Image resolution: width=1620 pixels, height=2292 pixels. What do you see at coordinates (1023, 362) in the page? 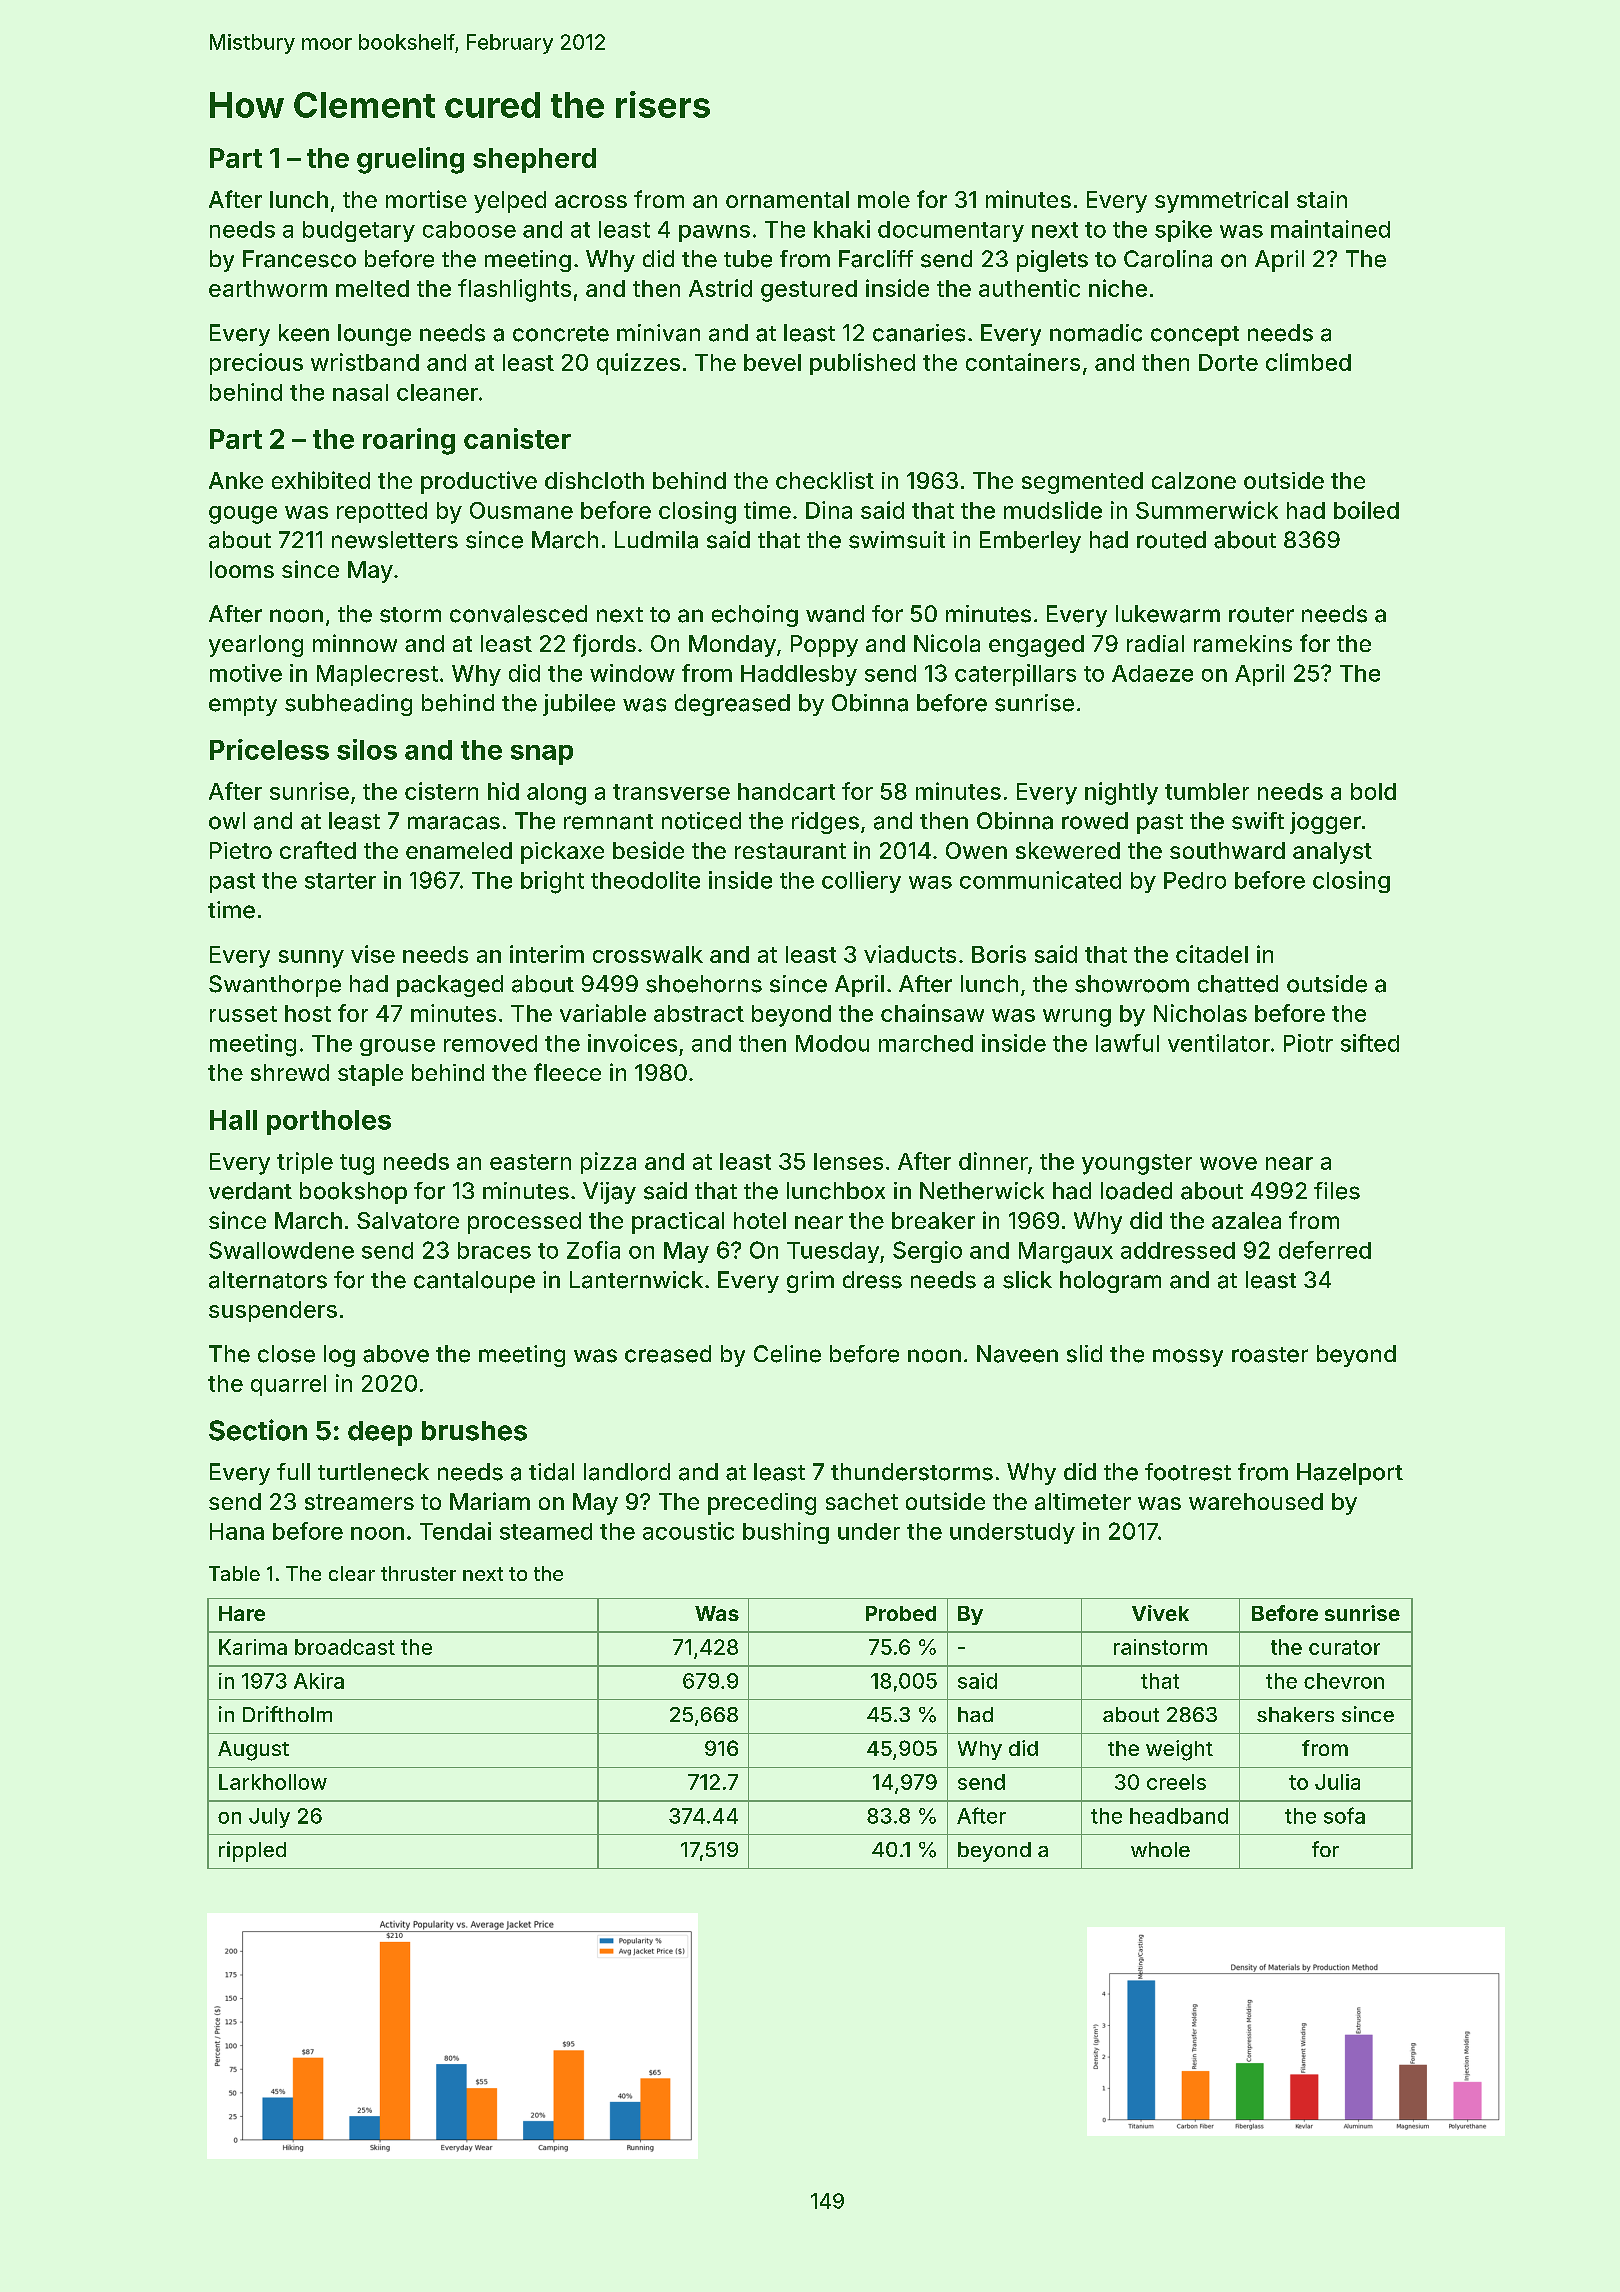
I see `containers` at bounding box center [1023, 362].
